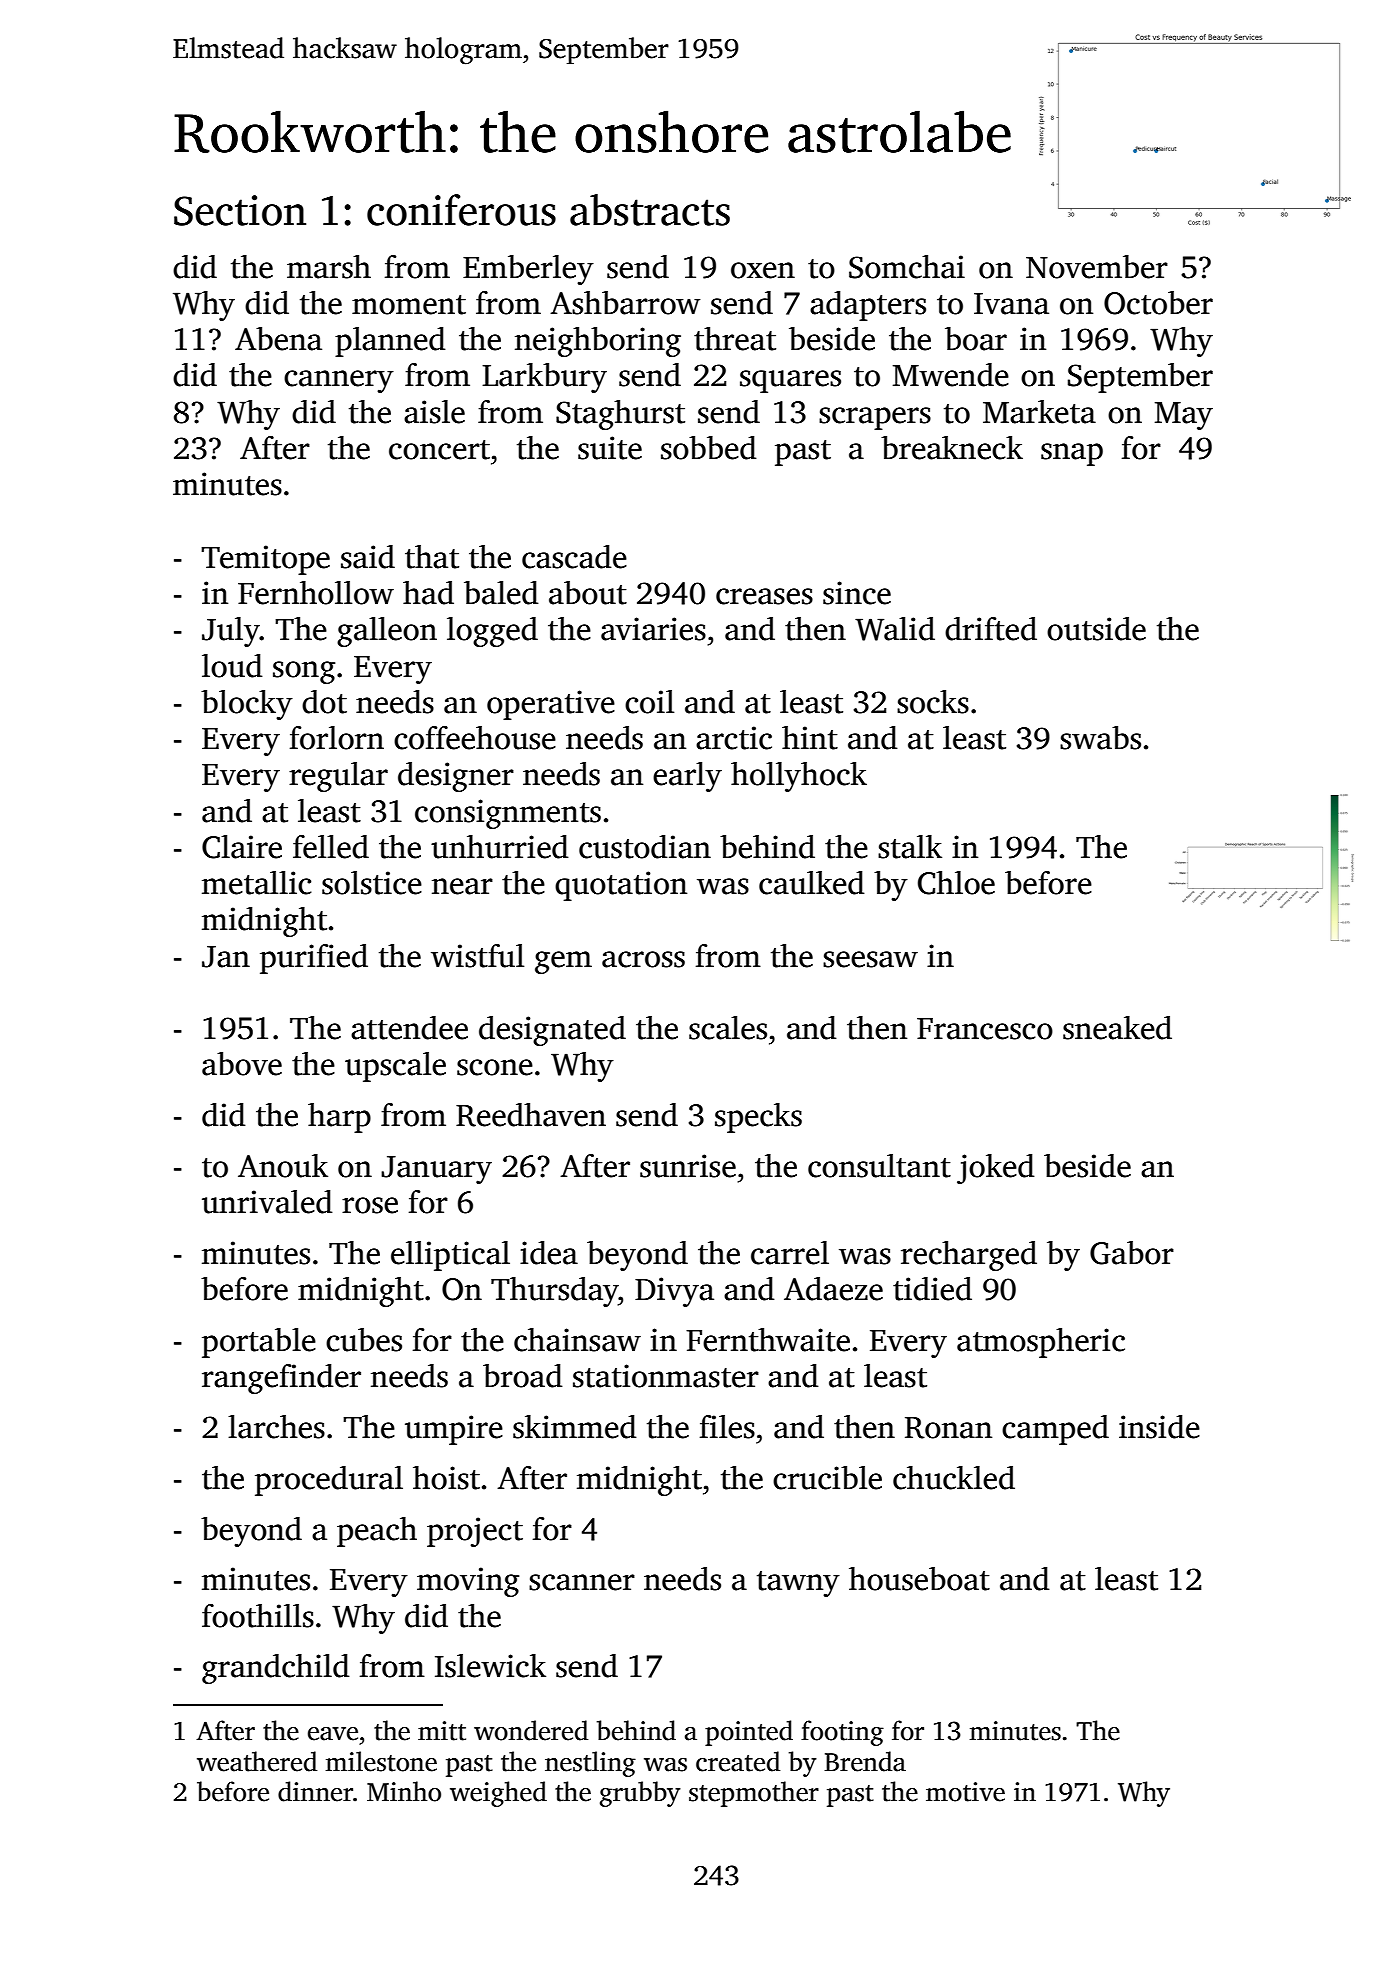 This screenshot has width=1386, height=1969. Describe the element at coordinates (242, 1064) in the screenshot. I see `above` at that location.
